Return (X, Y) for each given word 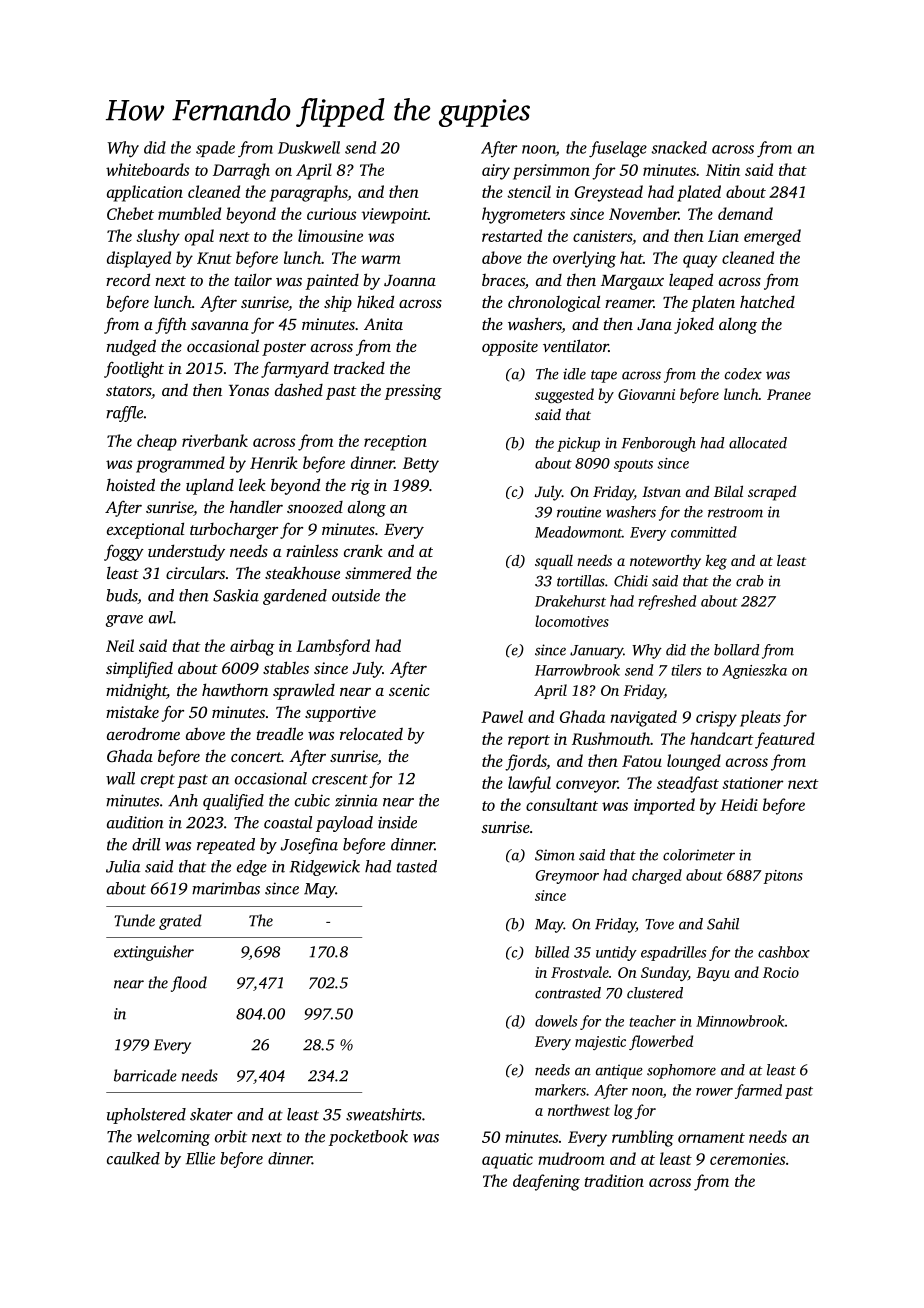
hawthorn (235, 689)
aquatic (507, 1161)
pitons (783, 877)
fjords (525, 762)
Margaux (632, 282)
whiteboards (147, 169)
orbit (231, 1136)
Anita (383, 324)
